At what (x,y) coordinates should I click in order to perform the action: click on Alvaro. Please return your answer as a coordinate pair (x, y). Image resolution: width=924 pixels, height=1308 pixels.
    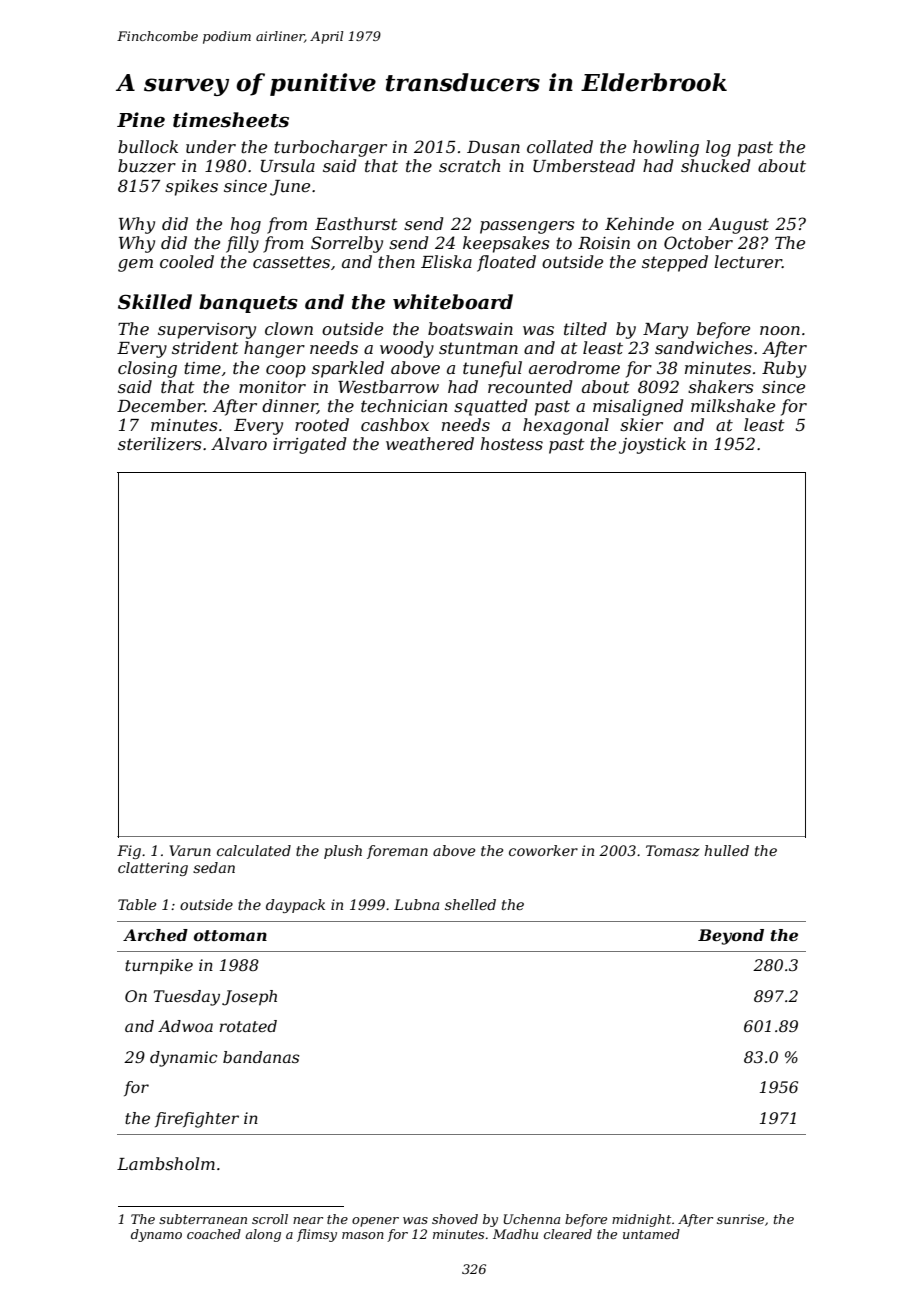
    Looking at the image, I should click on (239, 443).
